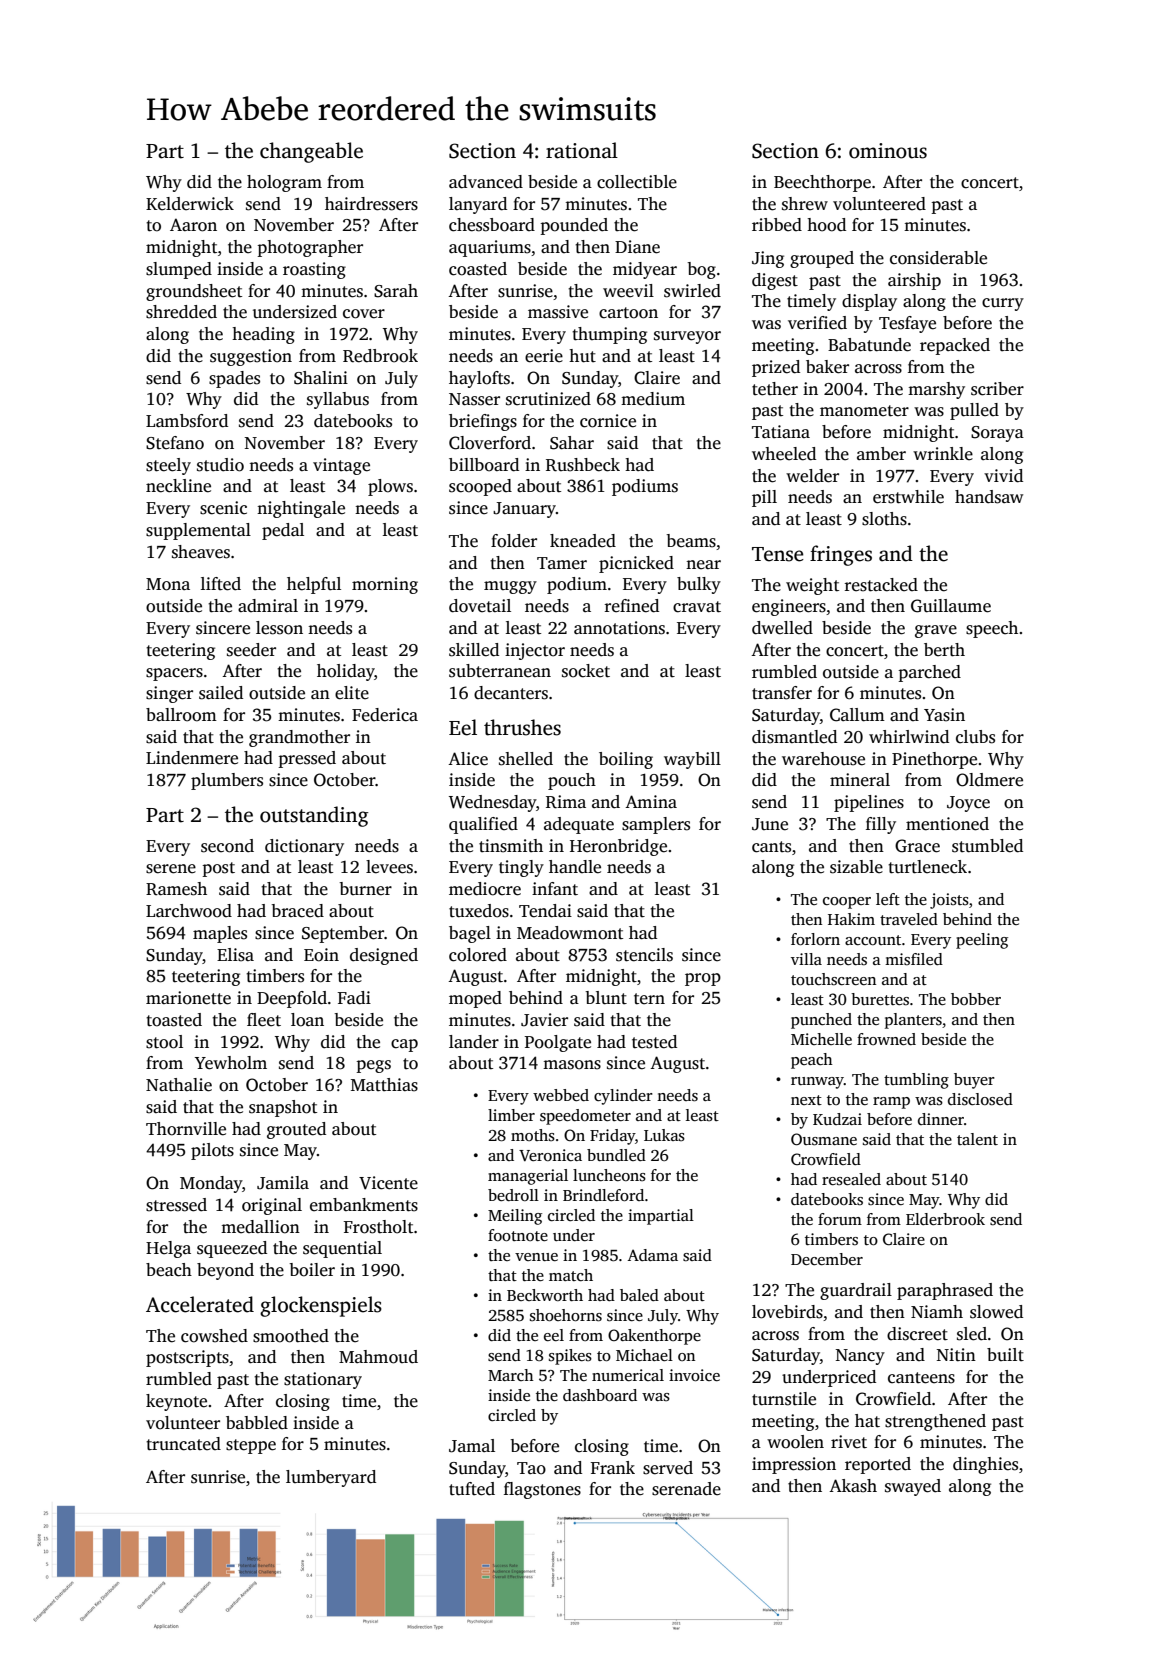 The height and width of the screenshot is (1655, 1170). Describe the element at coordinates (478, 269) in the screenshot. I see `coasted` at that location.
